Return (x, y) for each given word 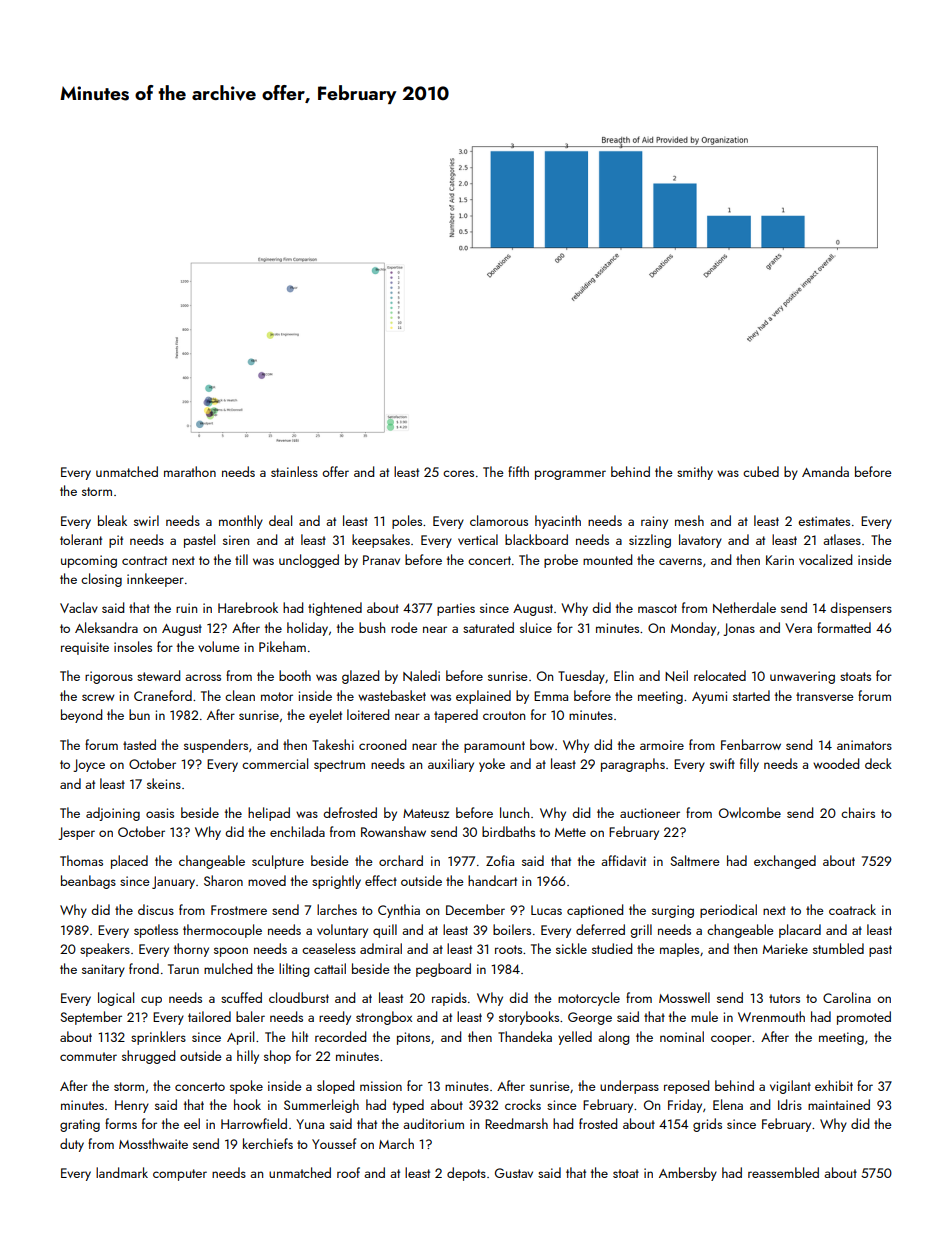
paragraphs (633, 765)
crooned (382, 744)
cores (458, 473)
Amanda (825, 471)
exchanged (785, 862)
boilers (512, 929)
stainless (294, 471)
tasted (139, 744)
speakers (105, 950)
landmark (122, 1172)
